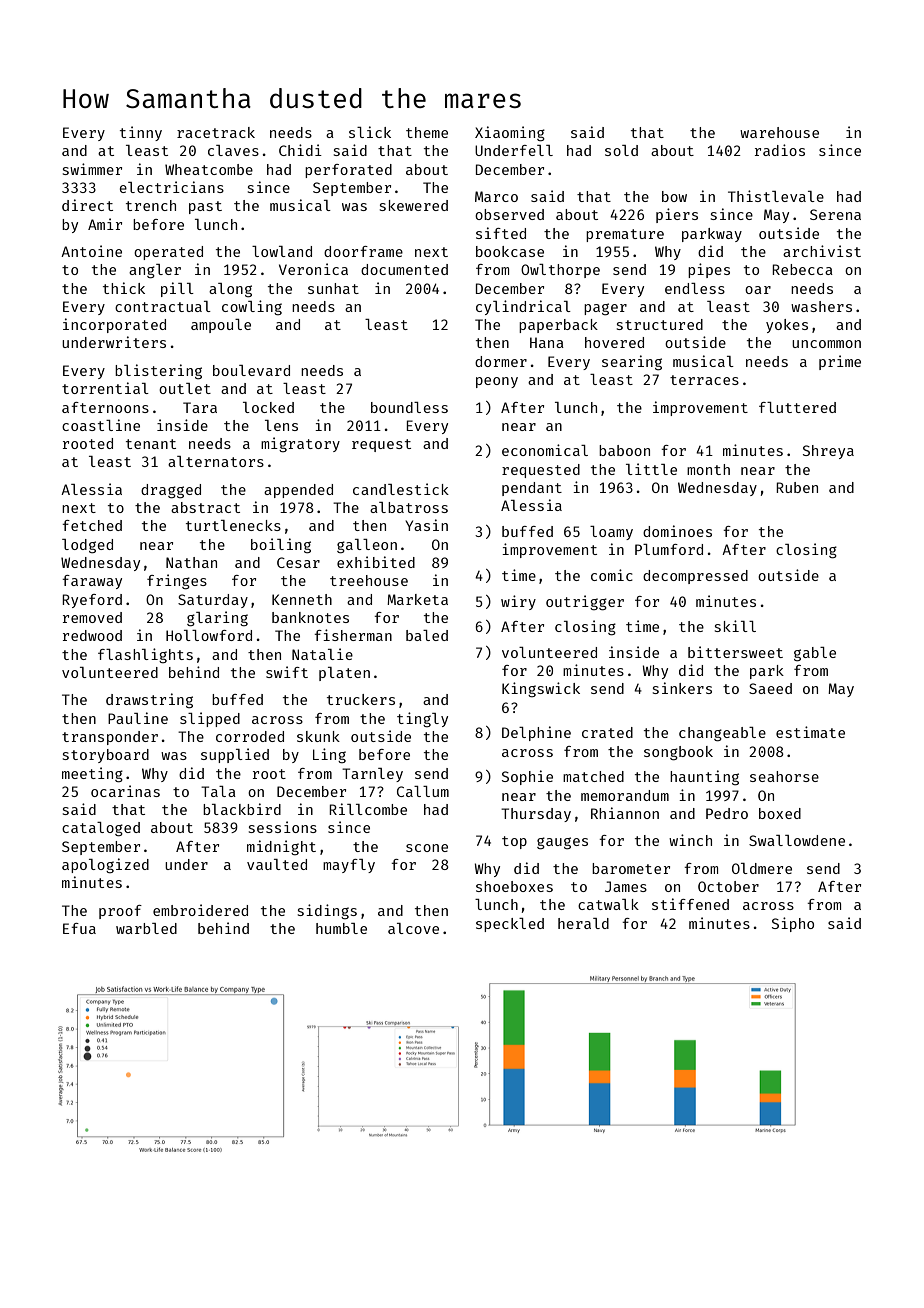  What do you see at coordinates (163, 306) in the screenshot?
I see `contractual` at bounding box center [163, 306].
